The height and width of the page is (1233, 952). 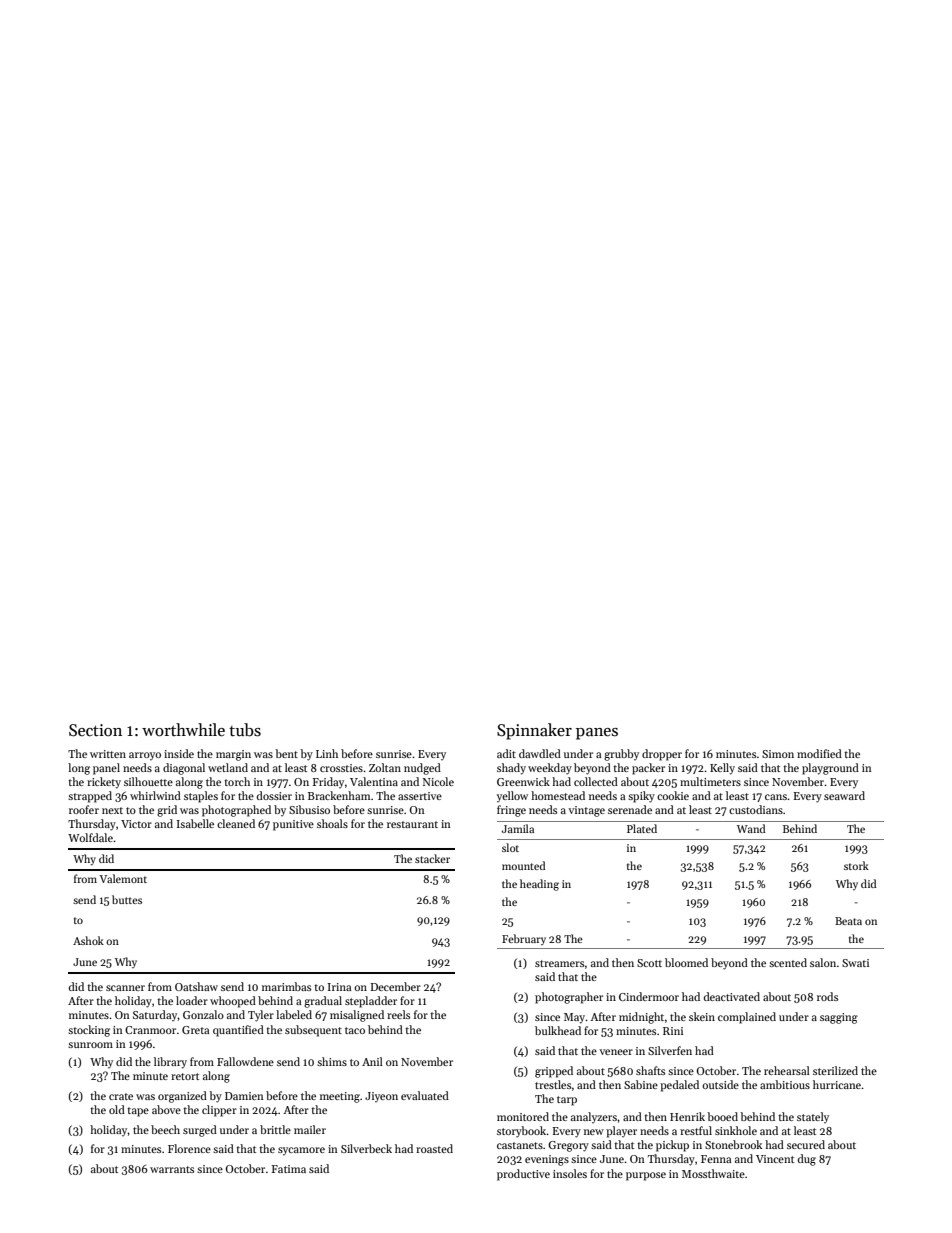 What do you see at coordinates (203, 1014) in the page?
I see `Gonzalo` at bounding box center [203, 1014].
